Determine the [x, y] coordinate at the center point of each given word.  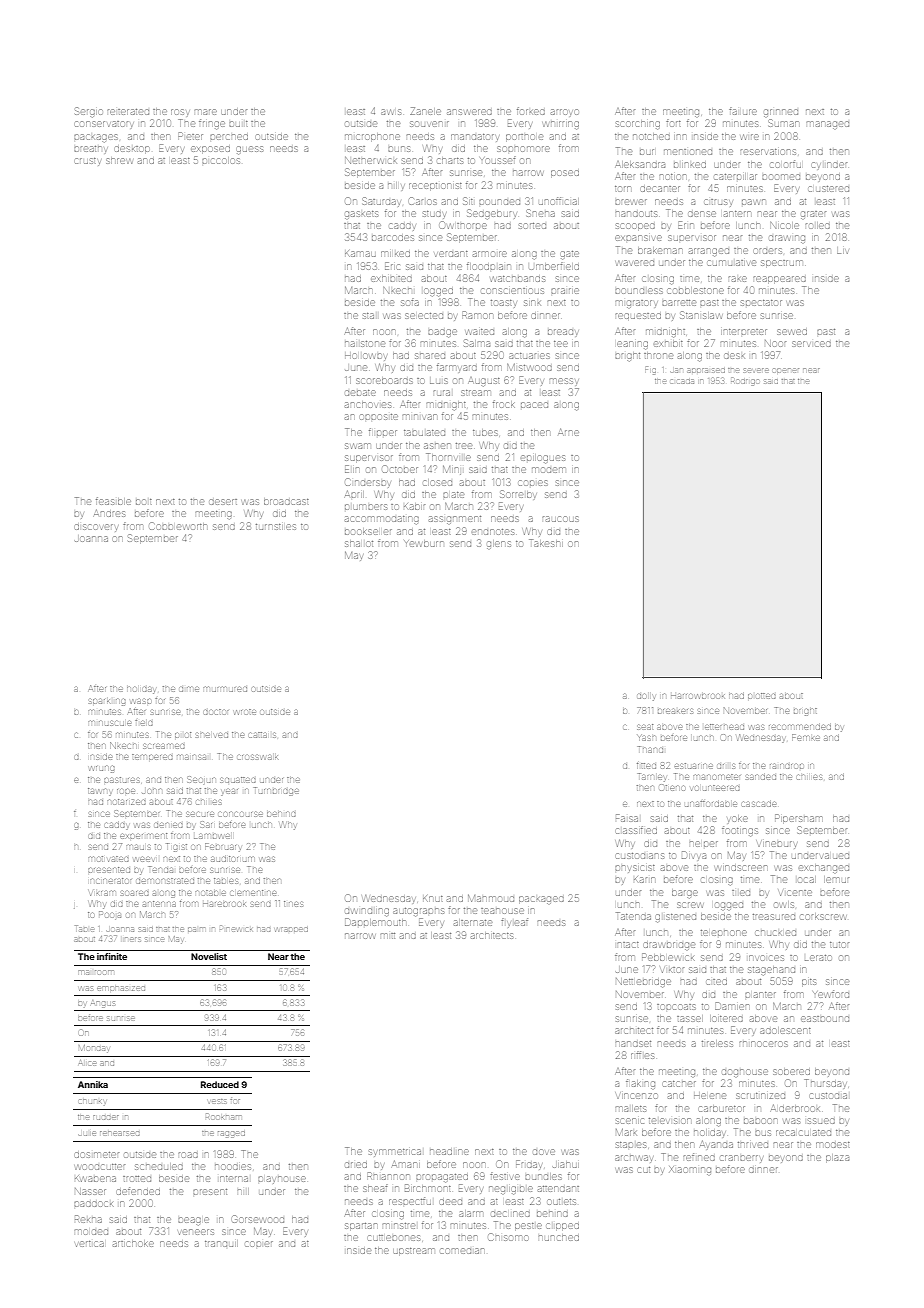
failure [743, 111]
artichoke [133, 1243]
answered [469, 112]
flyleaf [514, 923]
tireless [717, 1043]
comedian [462, 1251]
